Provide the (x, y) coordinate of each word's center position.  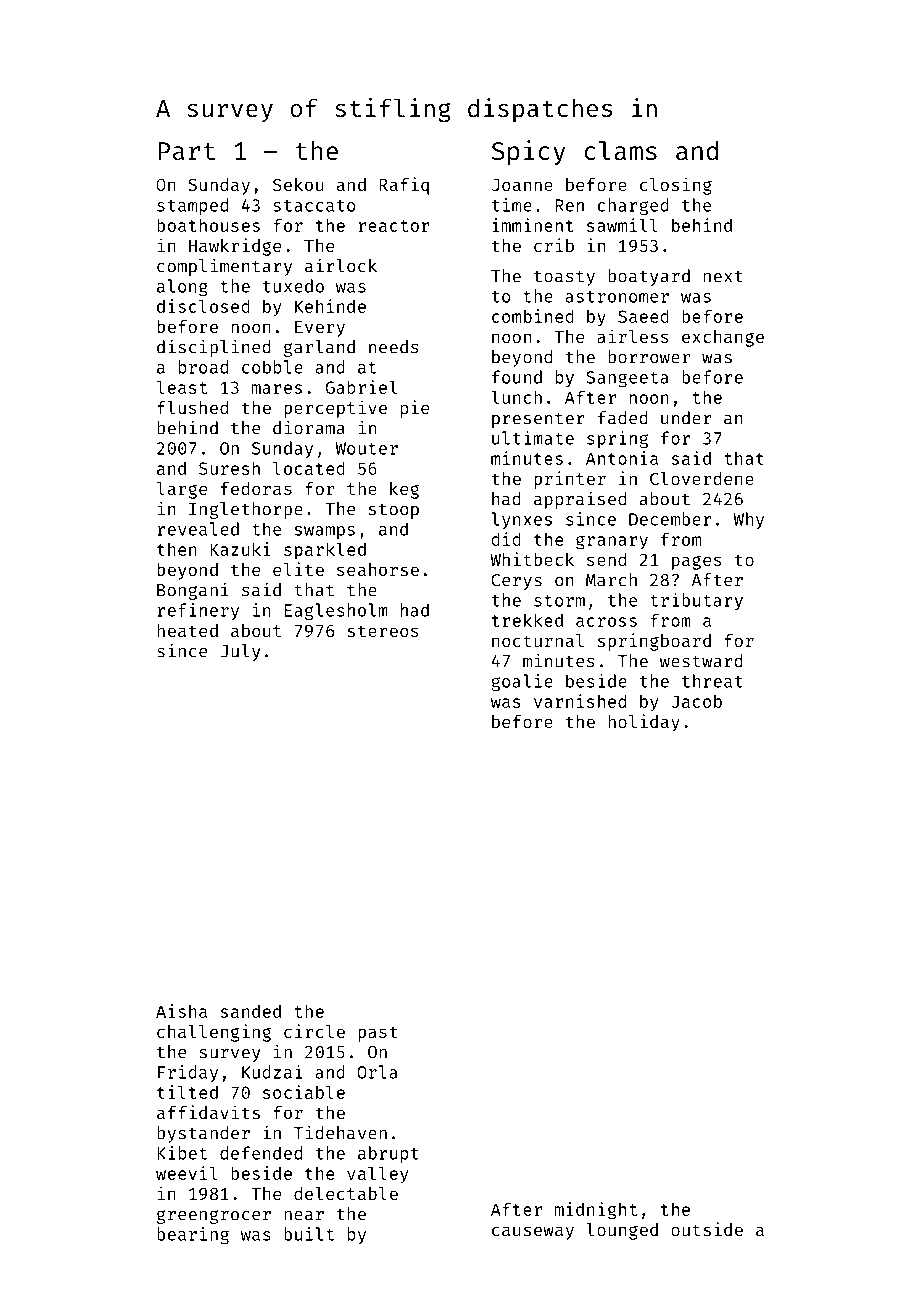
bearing (193, 1235)
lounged (622, 1231)
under (686, 418)
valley (377, 1175)
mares (277, 389)
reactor (394, 226)
